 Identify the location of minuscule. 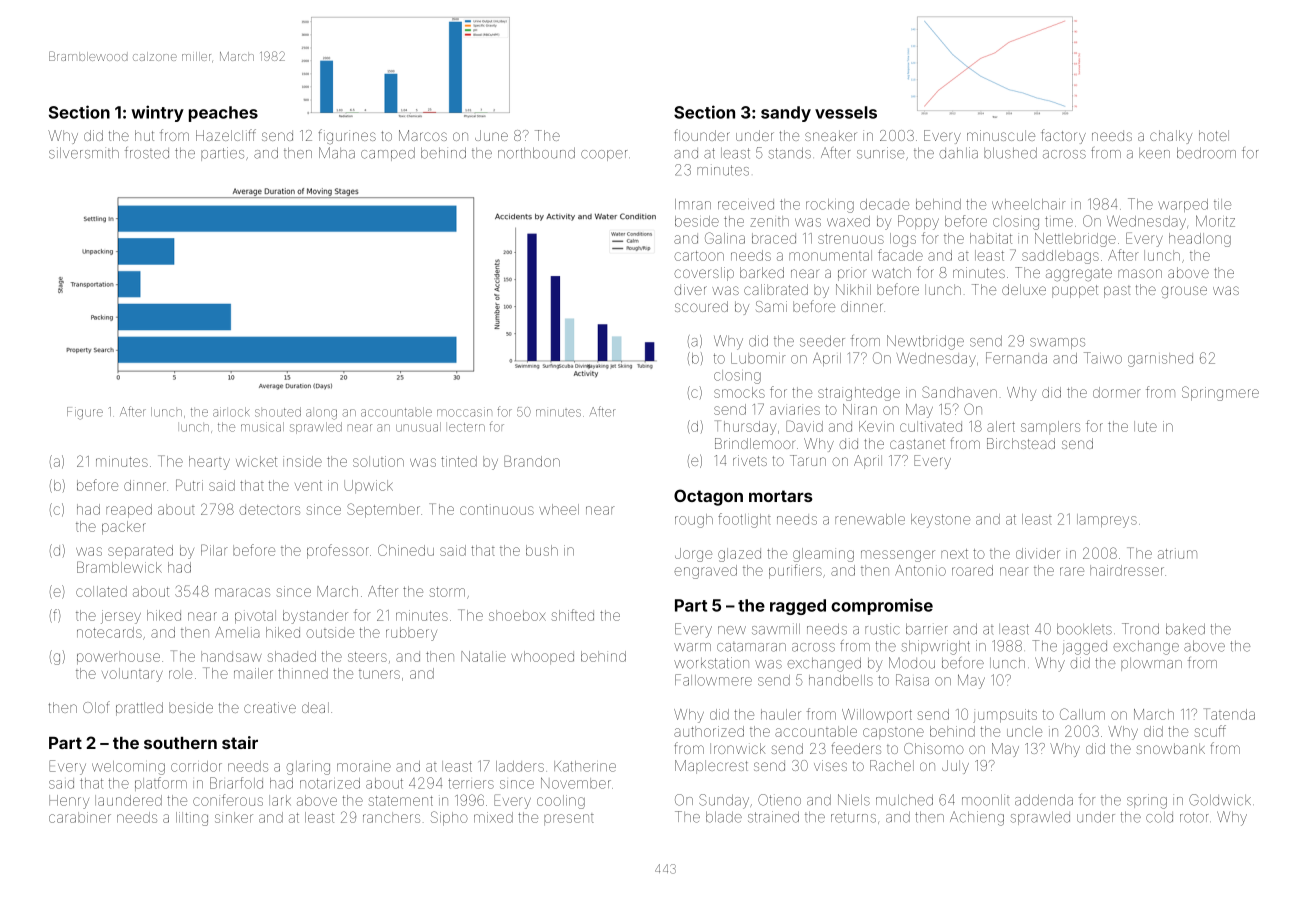
(1001, 135).
